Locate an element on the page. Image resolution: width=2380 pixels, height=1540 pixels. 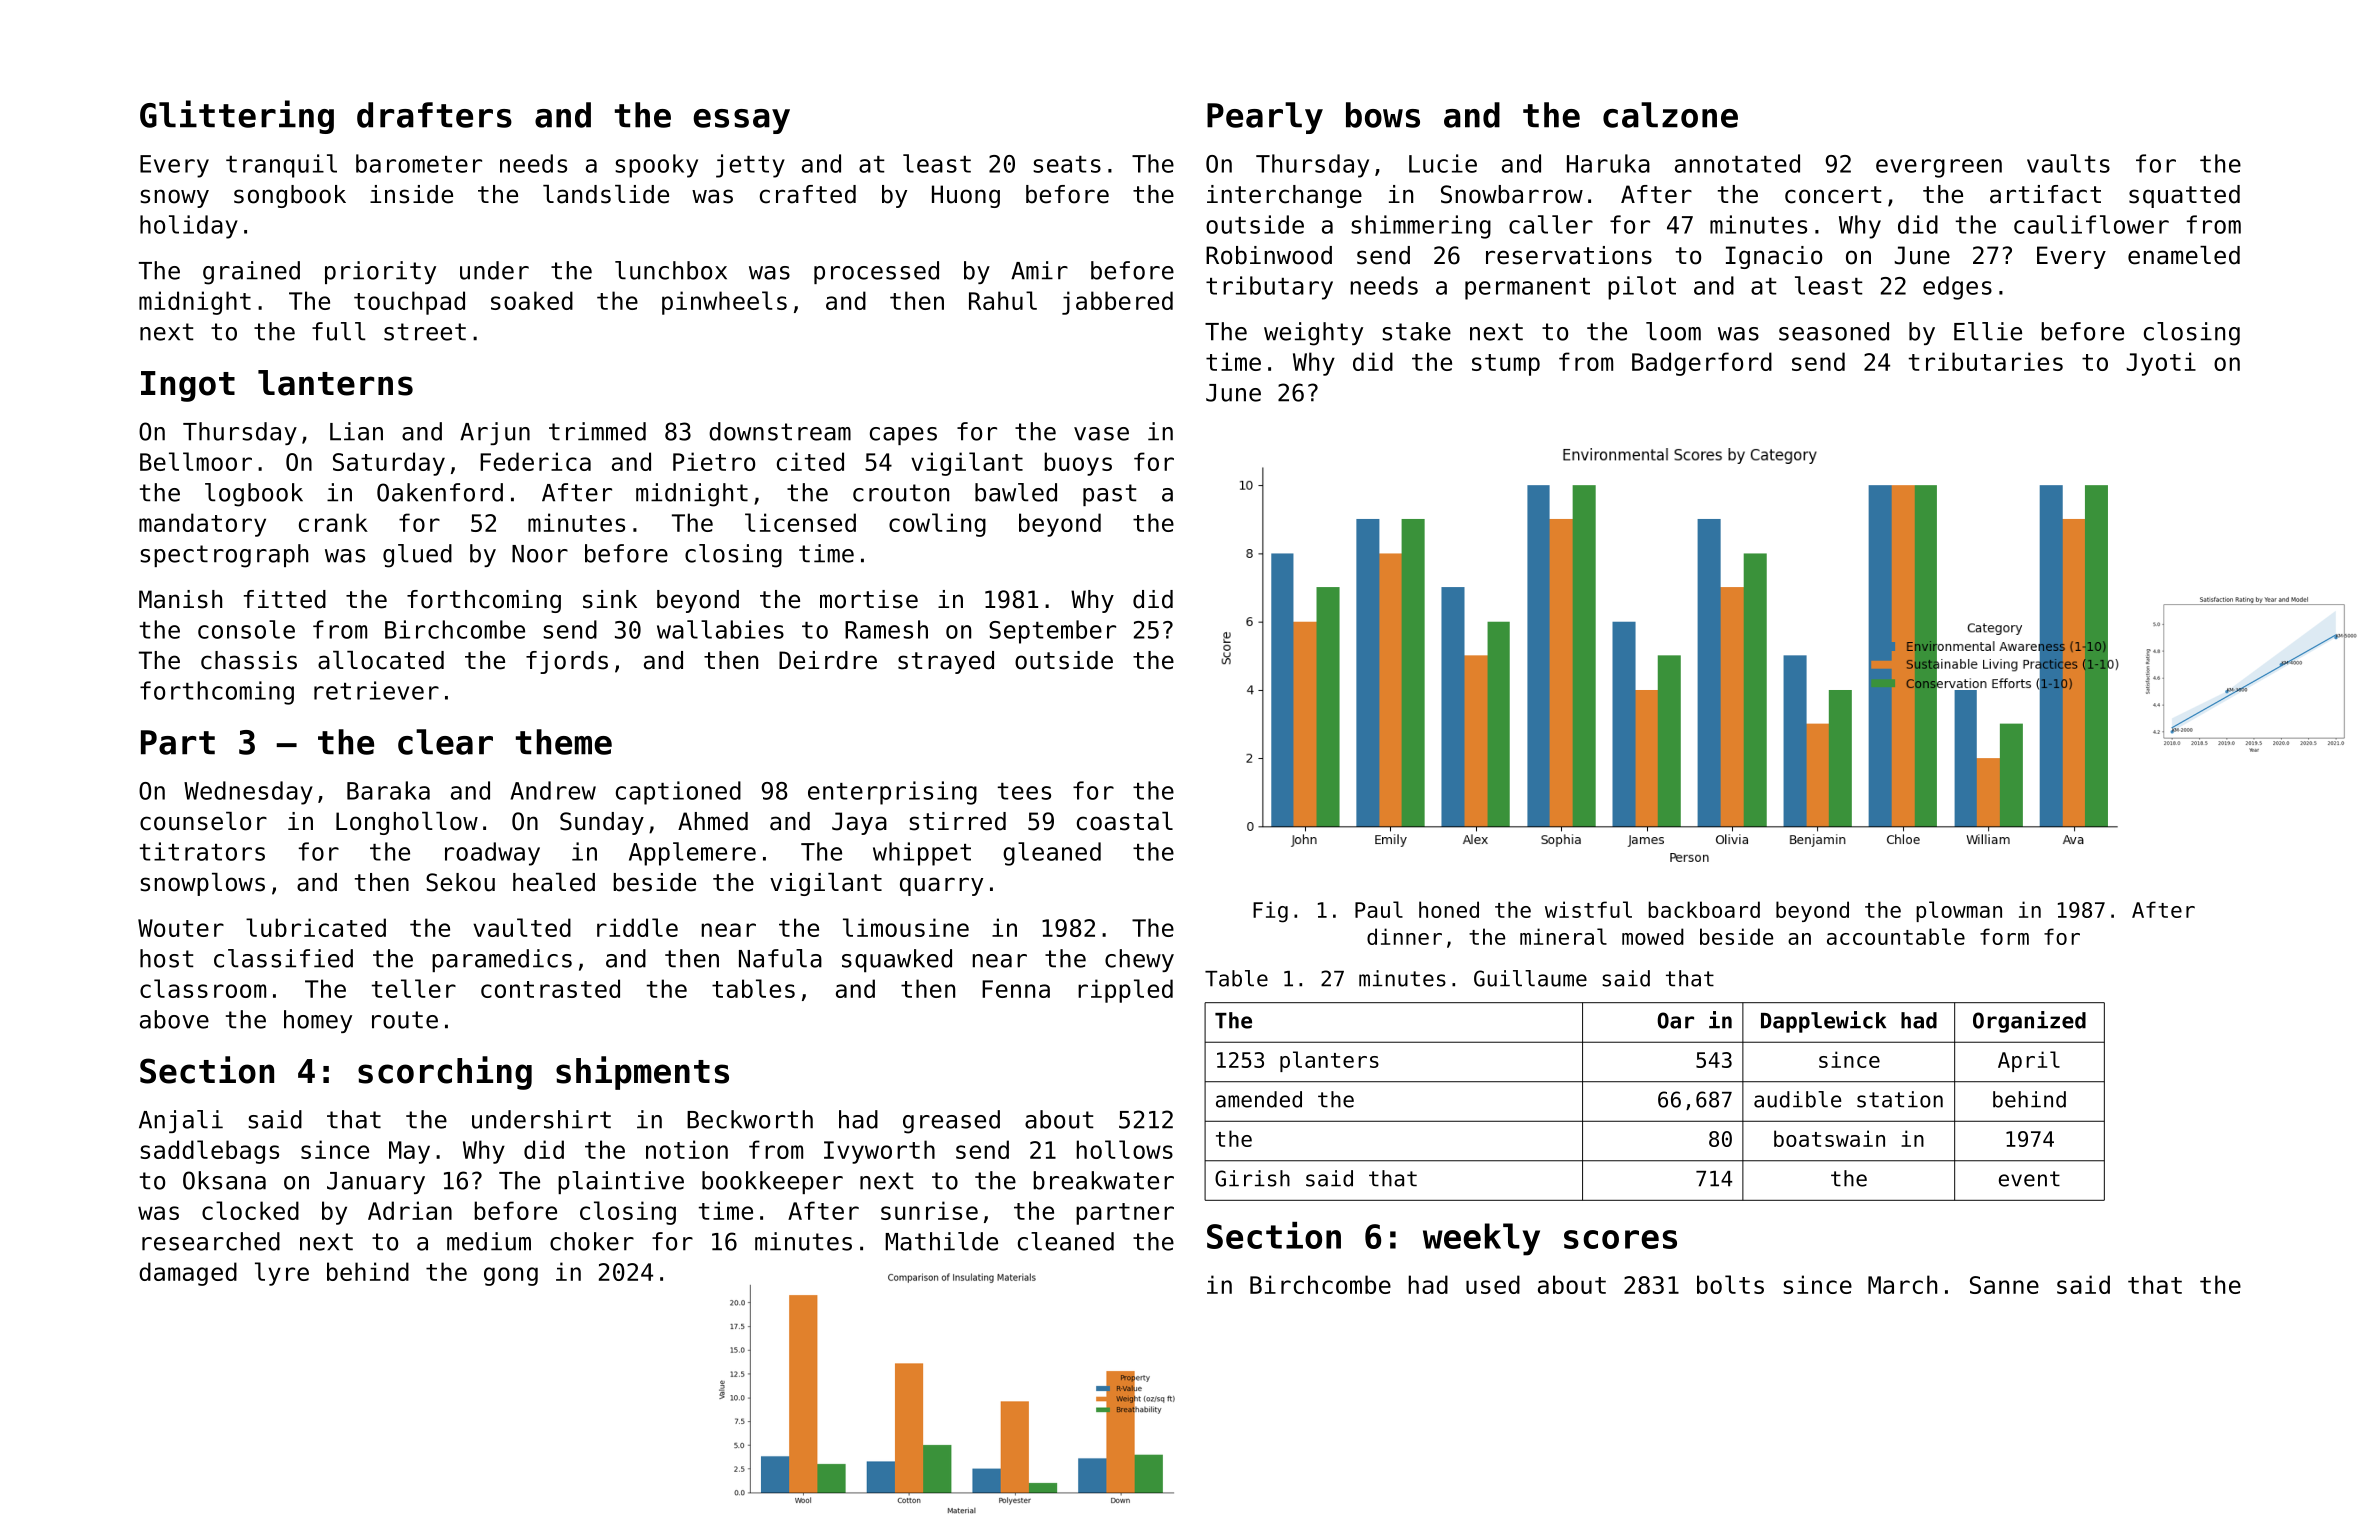
Ellie is located at coordinates (1988, 331).
